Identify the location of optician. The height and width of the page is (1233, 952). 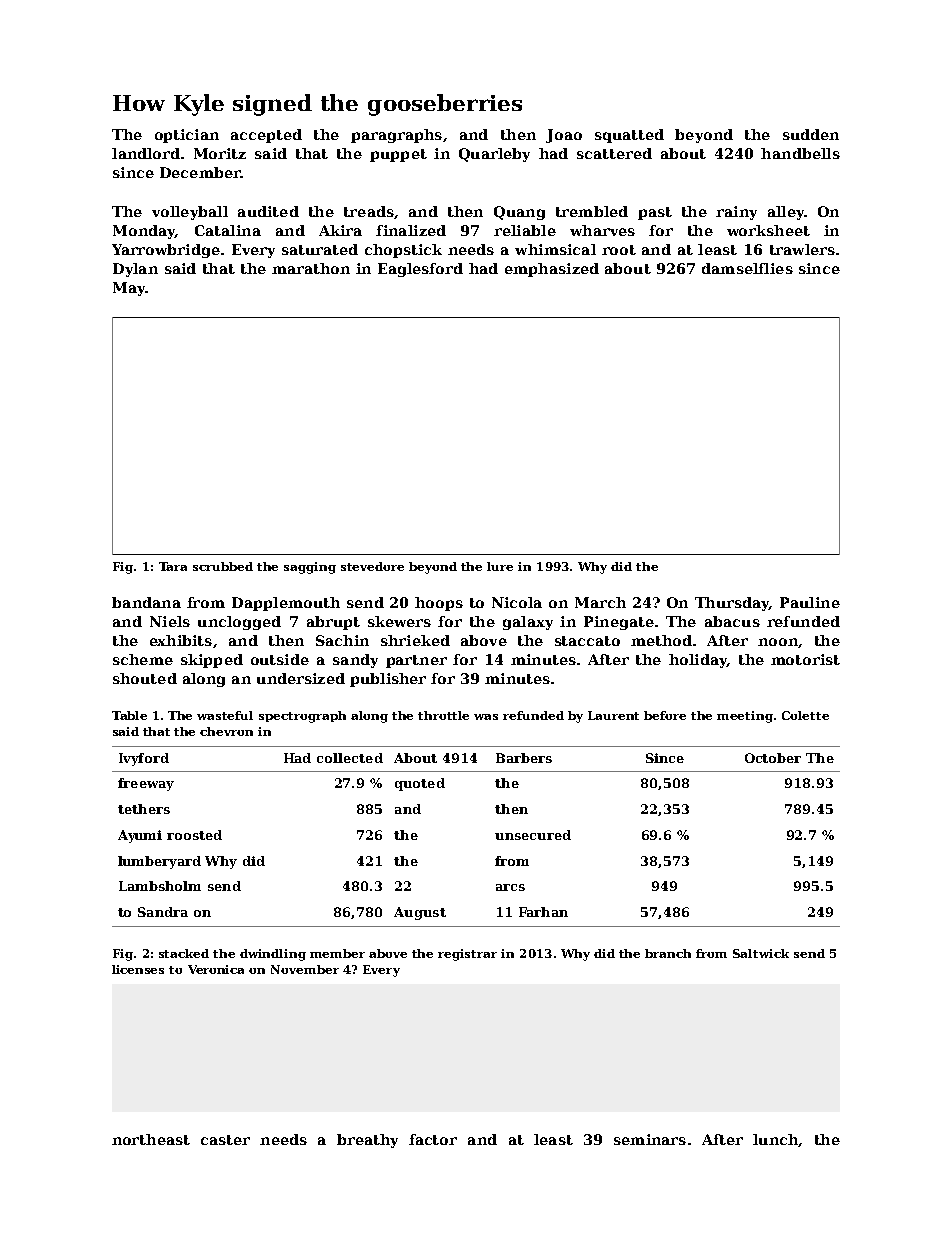
(187, 136).
